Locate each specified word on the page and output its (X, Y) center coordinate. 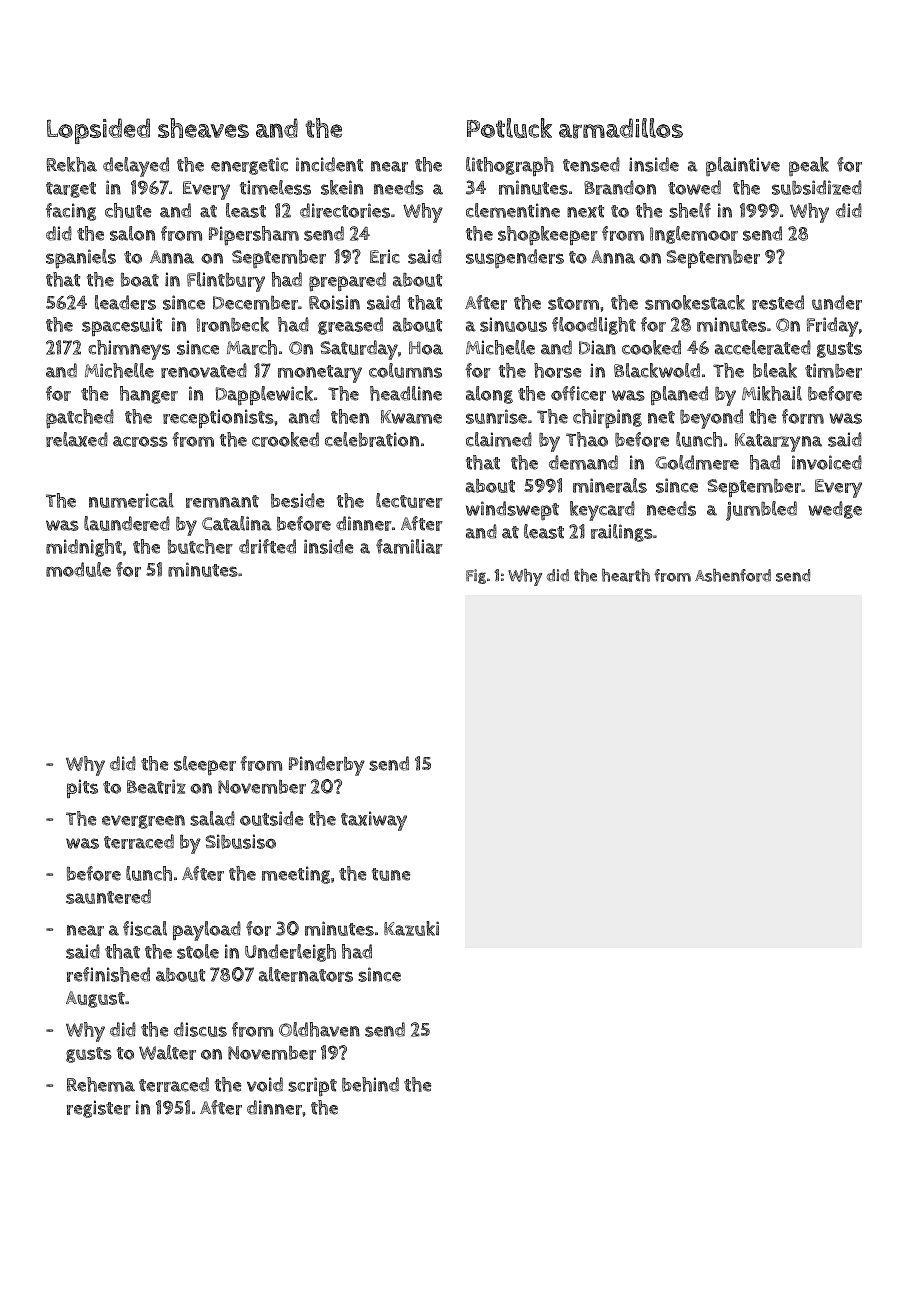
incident (329, 164)
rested (778, 302)
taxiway (374, 821)
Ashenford (733, 575)
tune (391, 874)
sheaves (203, 128)
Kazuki (411, 928)
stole (198, 951)
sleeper (205, 766)
